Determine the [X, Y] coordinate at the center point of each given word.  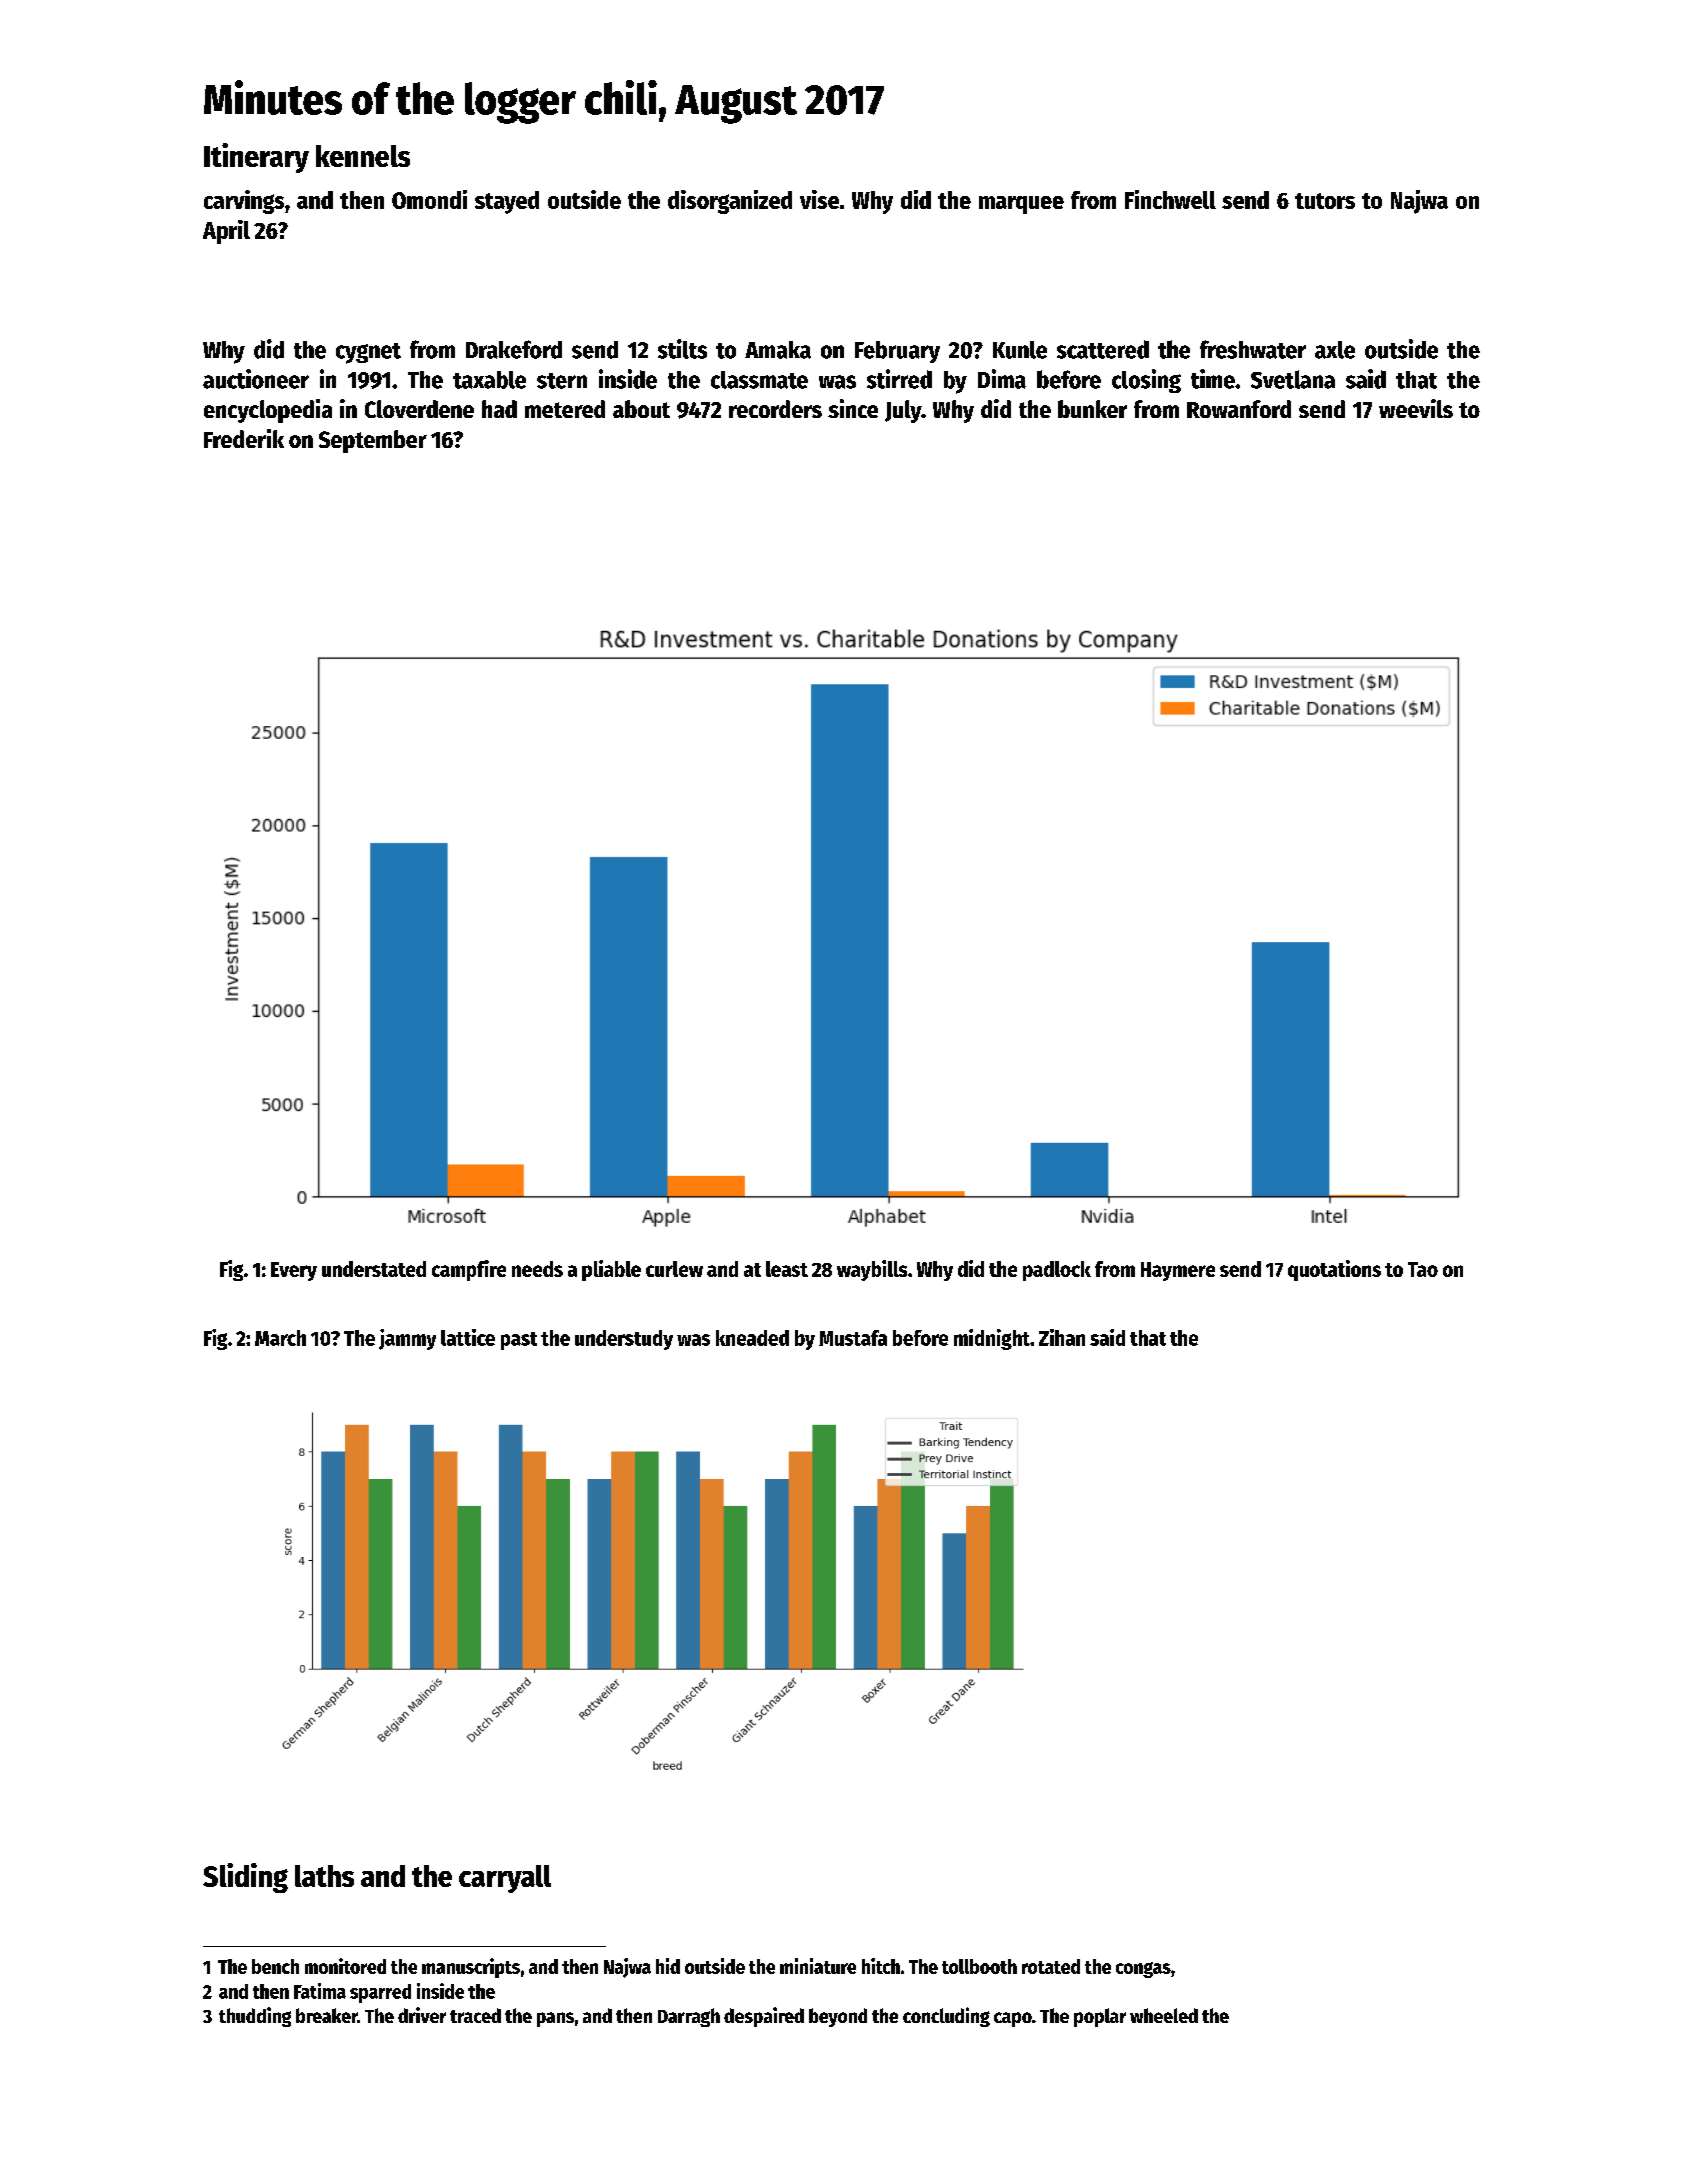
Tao [1423, 1269]
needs [537, 1269]
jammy [407, 1339]
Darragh [689, 2017]
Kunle [1020, 350]
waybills [872, 1270]
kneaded [752, 1338]
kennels [363, 156]
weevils [1416, 408]
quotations [1334, 1270]
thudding [255, 2017]
